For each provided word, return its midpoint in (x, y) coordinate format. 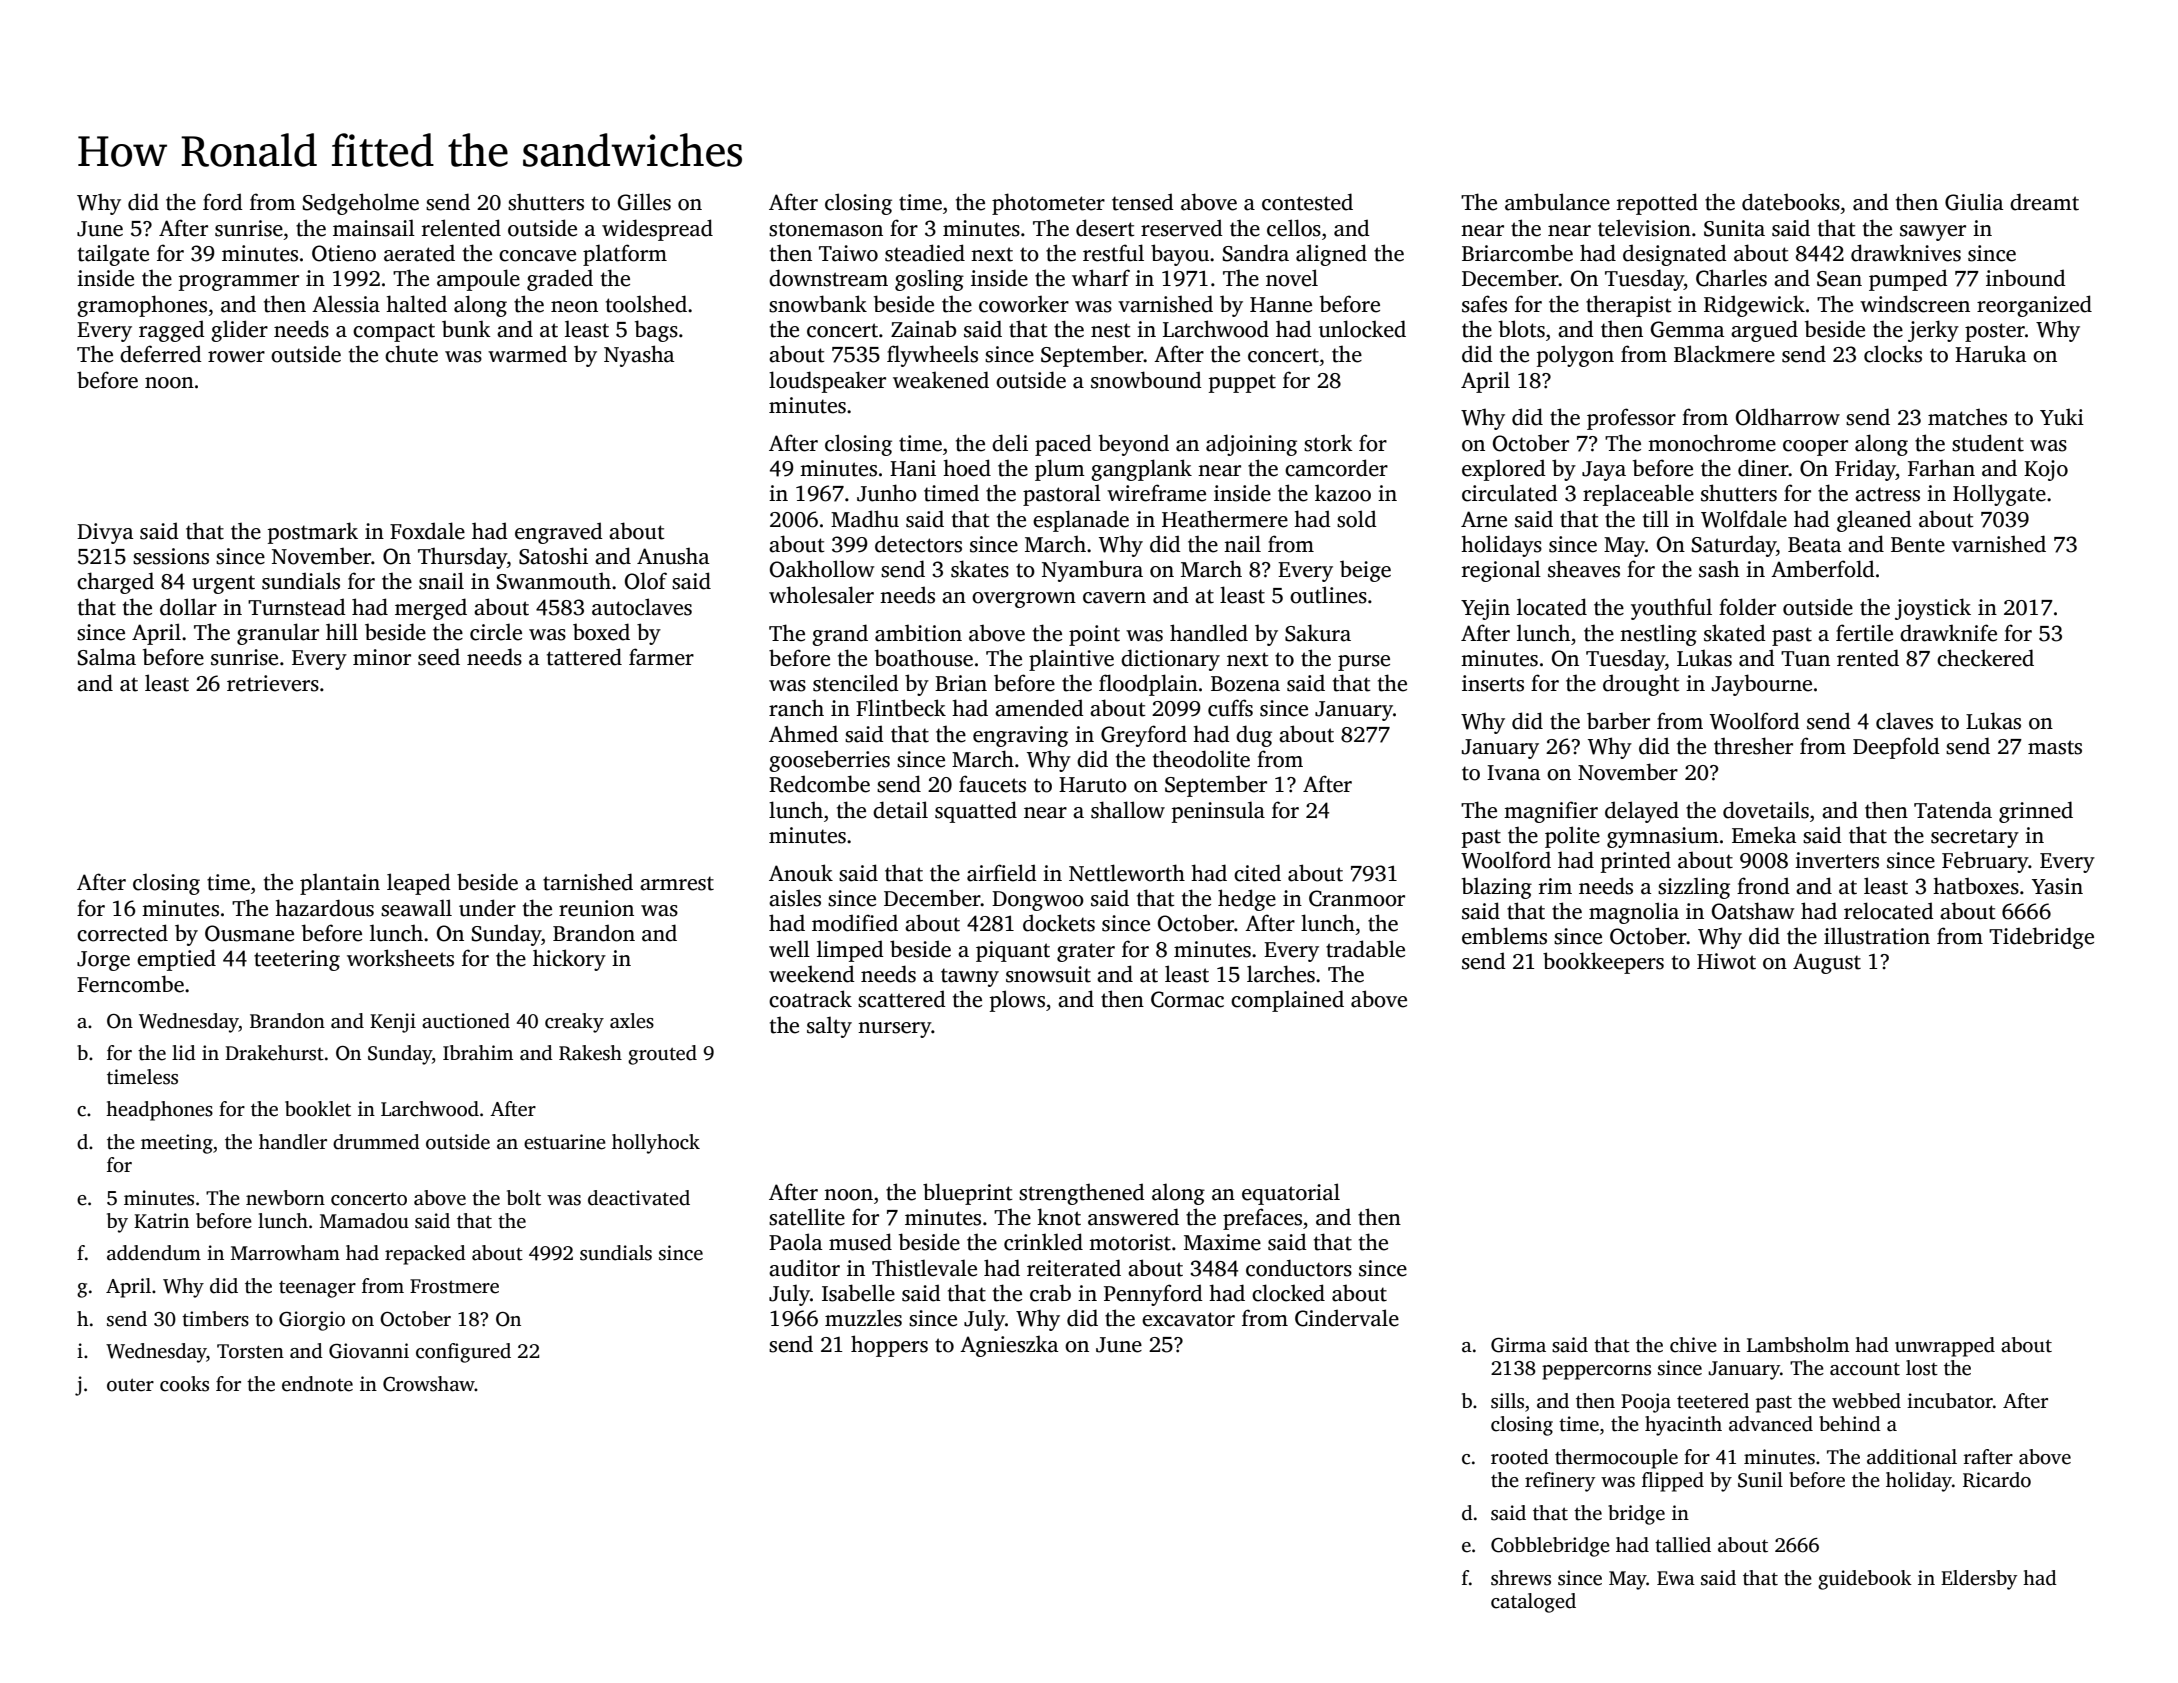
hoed (967, 468)
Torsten (250, 1351)
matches (1967, 417)
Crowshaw (429, 1384)
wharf (1101, 278)
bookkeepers (1603, 963)
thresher (1753, 746)
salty (829, 1027)
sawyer (1933, 233)
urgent (223, 584)
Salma (107, 657)
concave (537, 256)
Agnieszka (1009, 1346)
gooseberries (829, 761)
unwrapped (1945, 1347)
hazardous (324, 908)
